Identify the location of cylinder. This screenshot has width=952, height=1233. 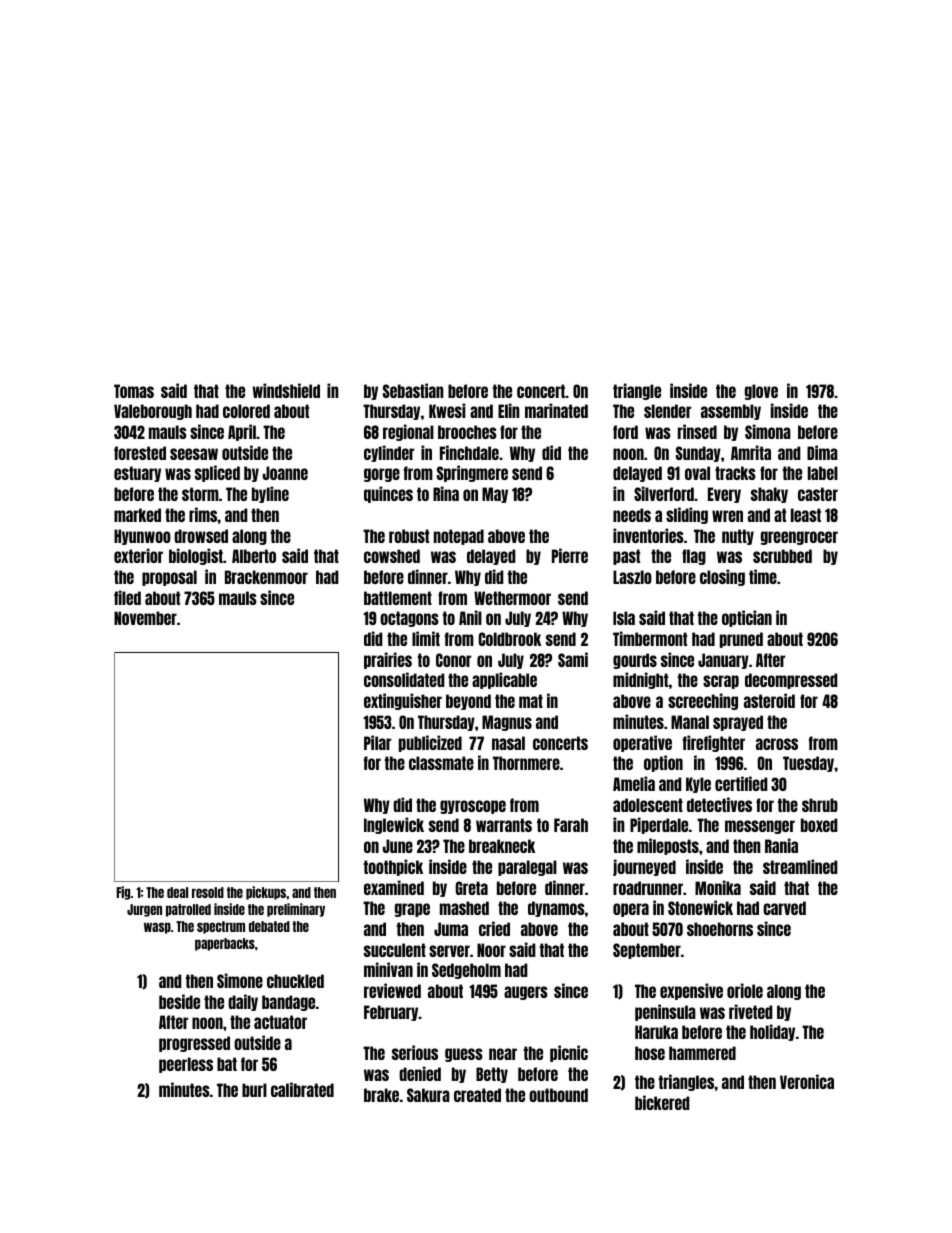
(389, 453).
